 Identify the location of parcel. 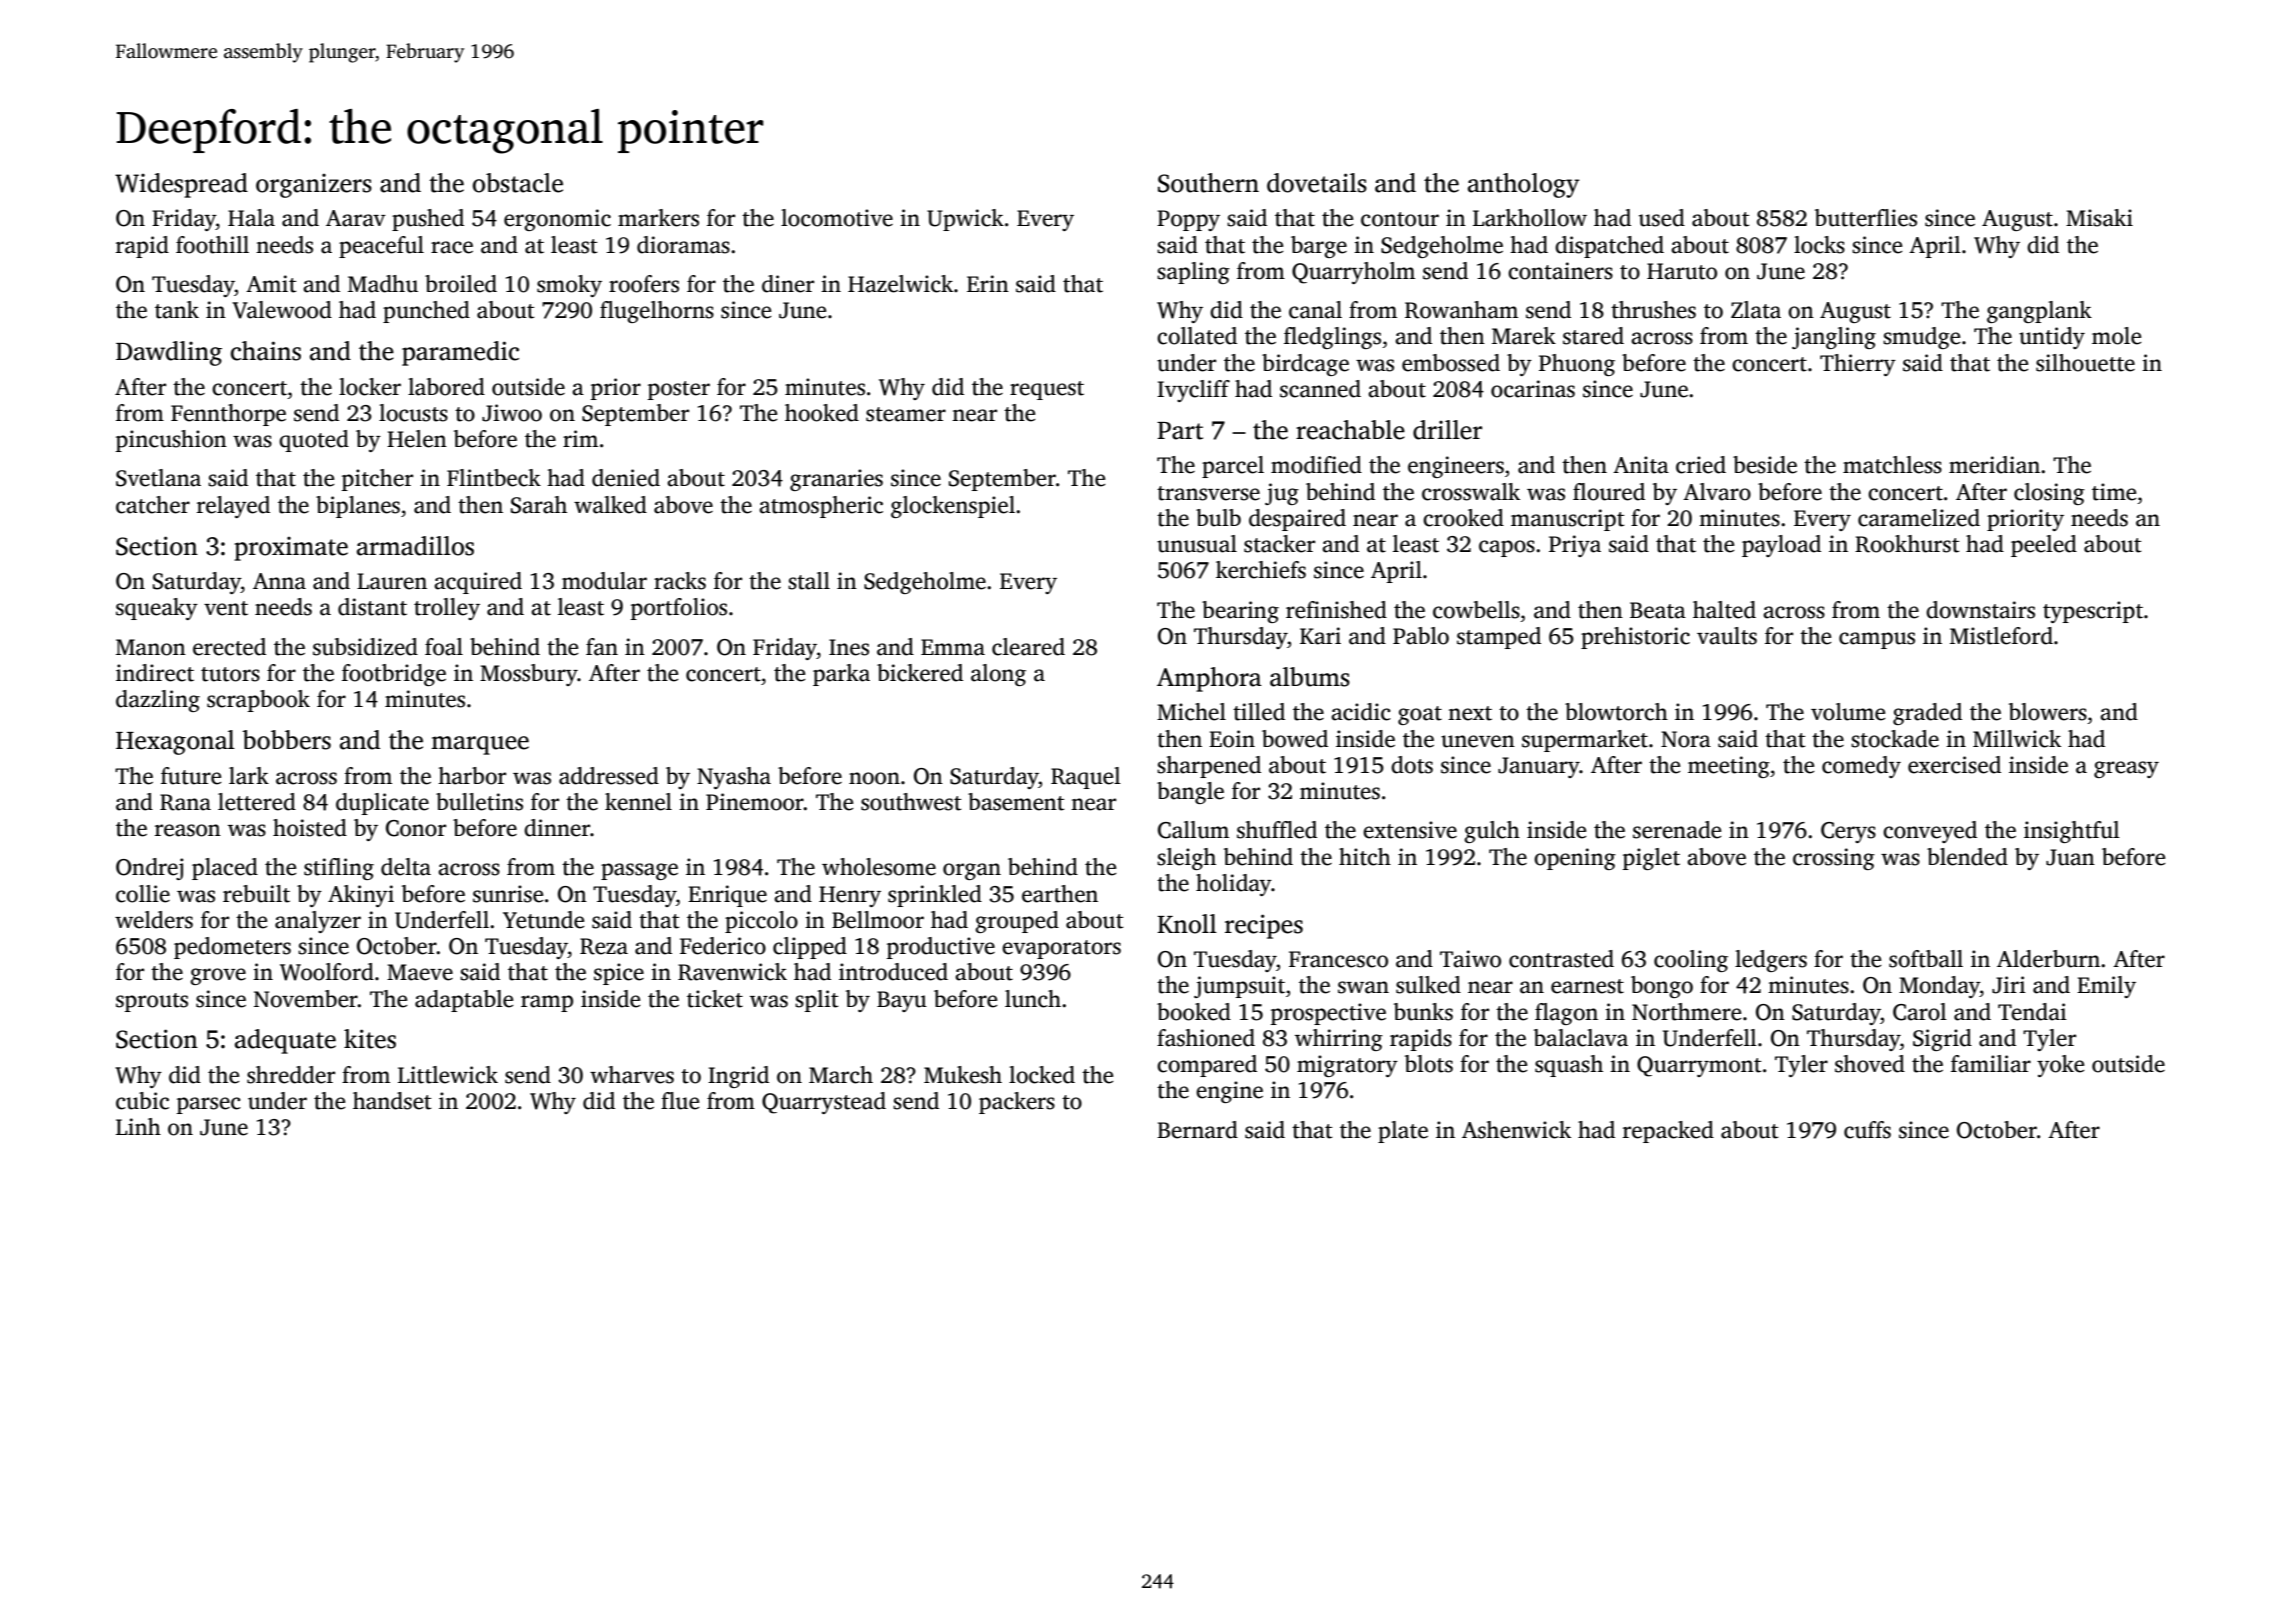
(1233, 467).
